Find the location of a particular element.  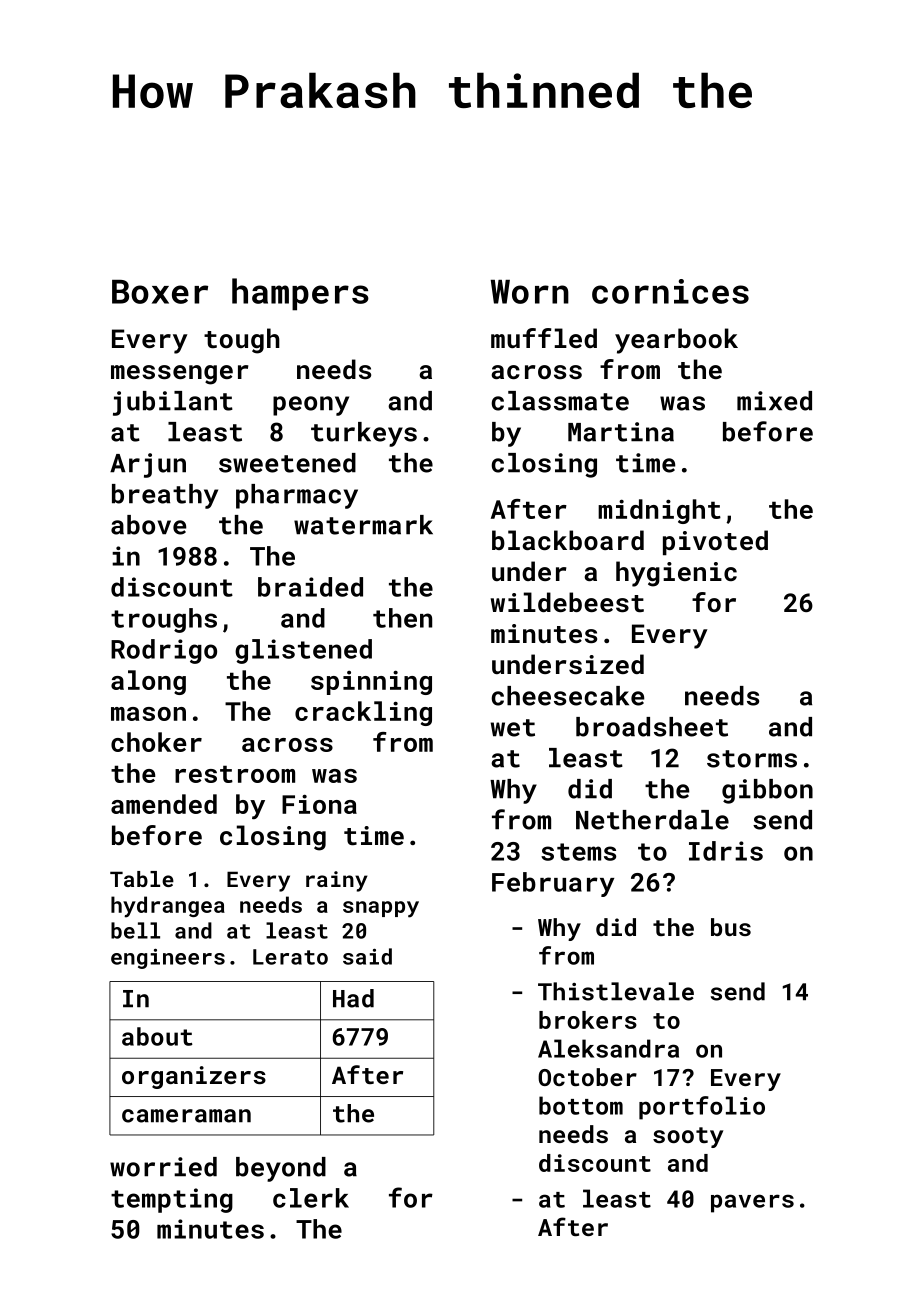

Table is located at coordinates (142, 879).
